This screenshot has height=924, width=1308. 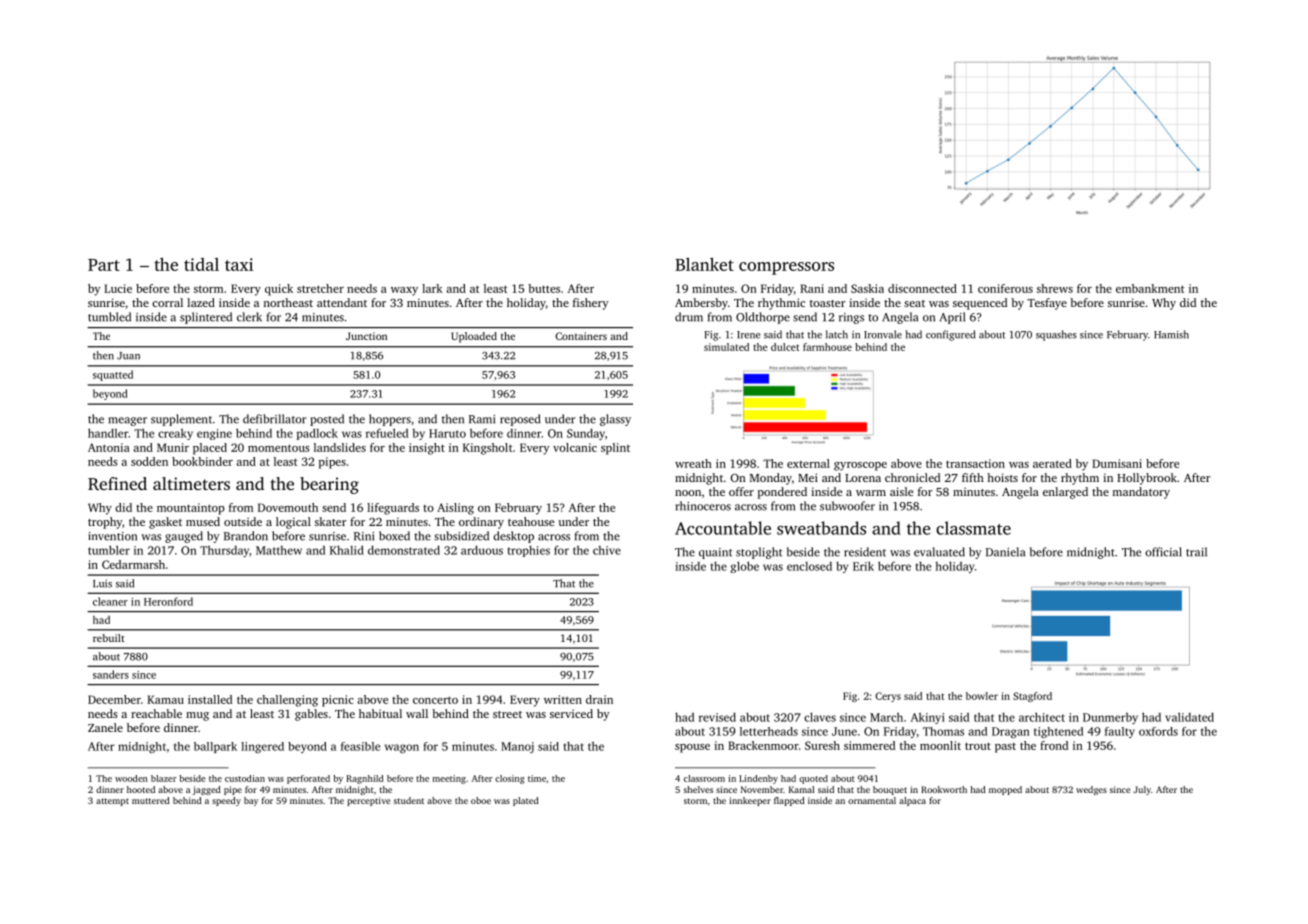 What do you see at coordinates (1117, 463) in the screenshot?
I see `Dumisani` at bounding box center [1117, 463].
